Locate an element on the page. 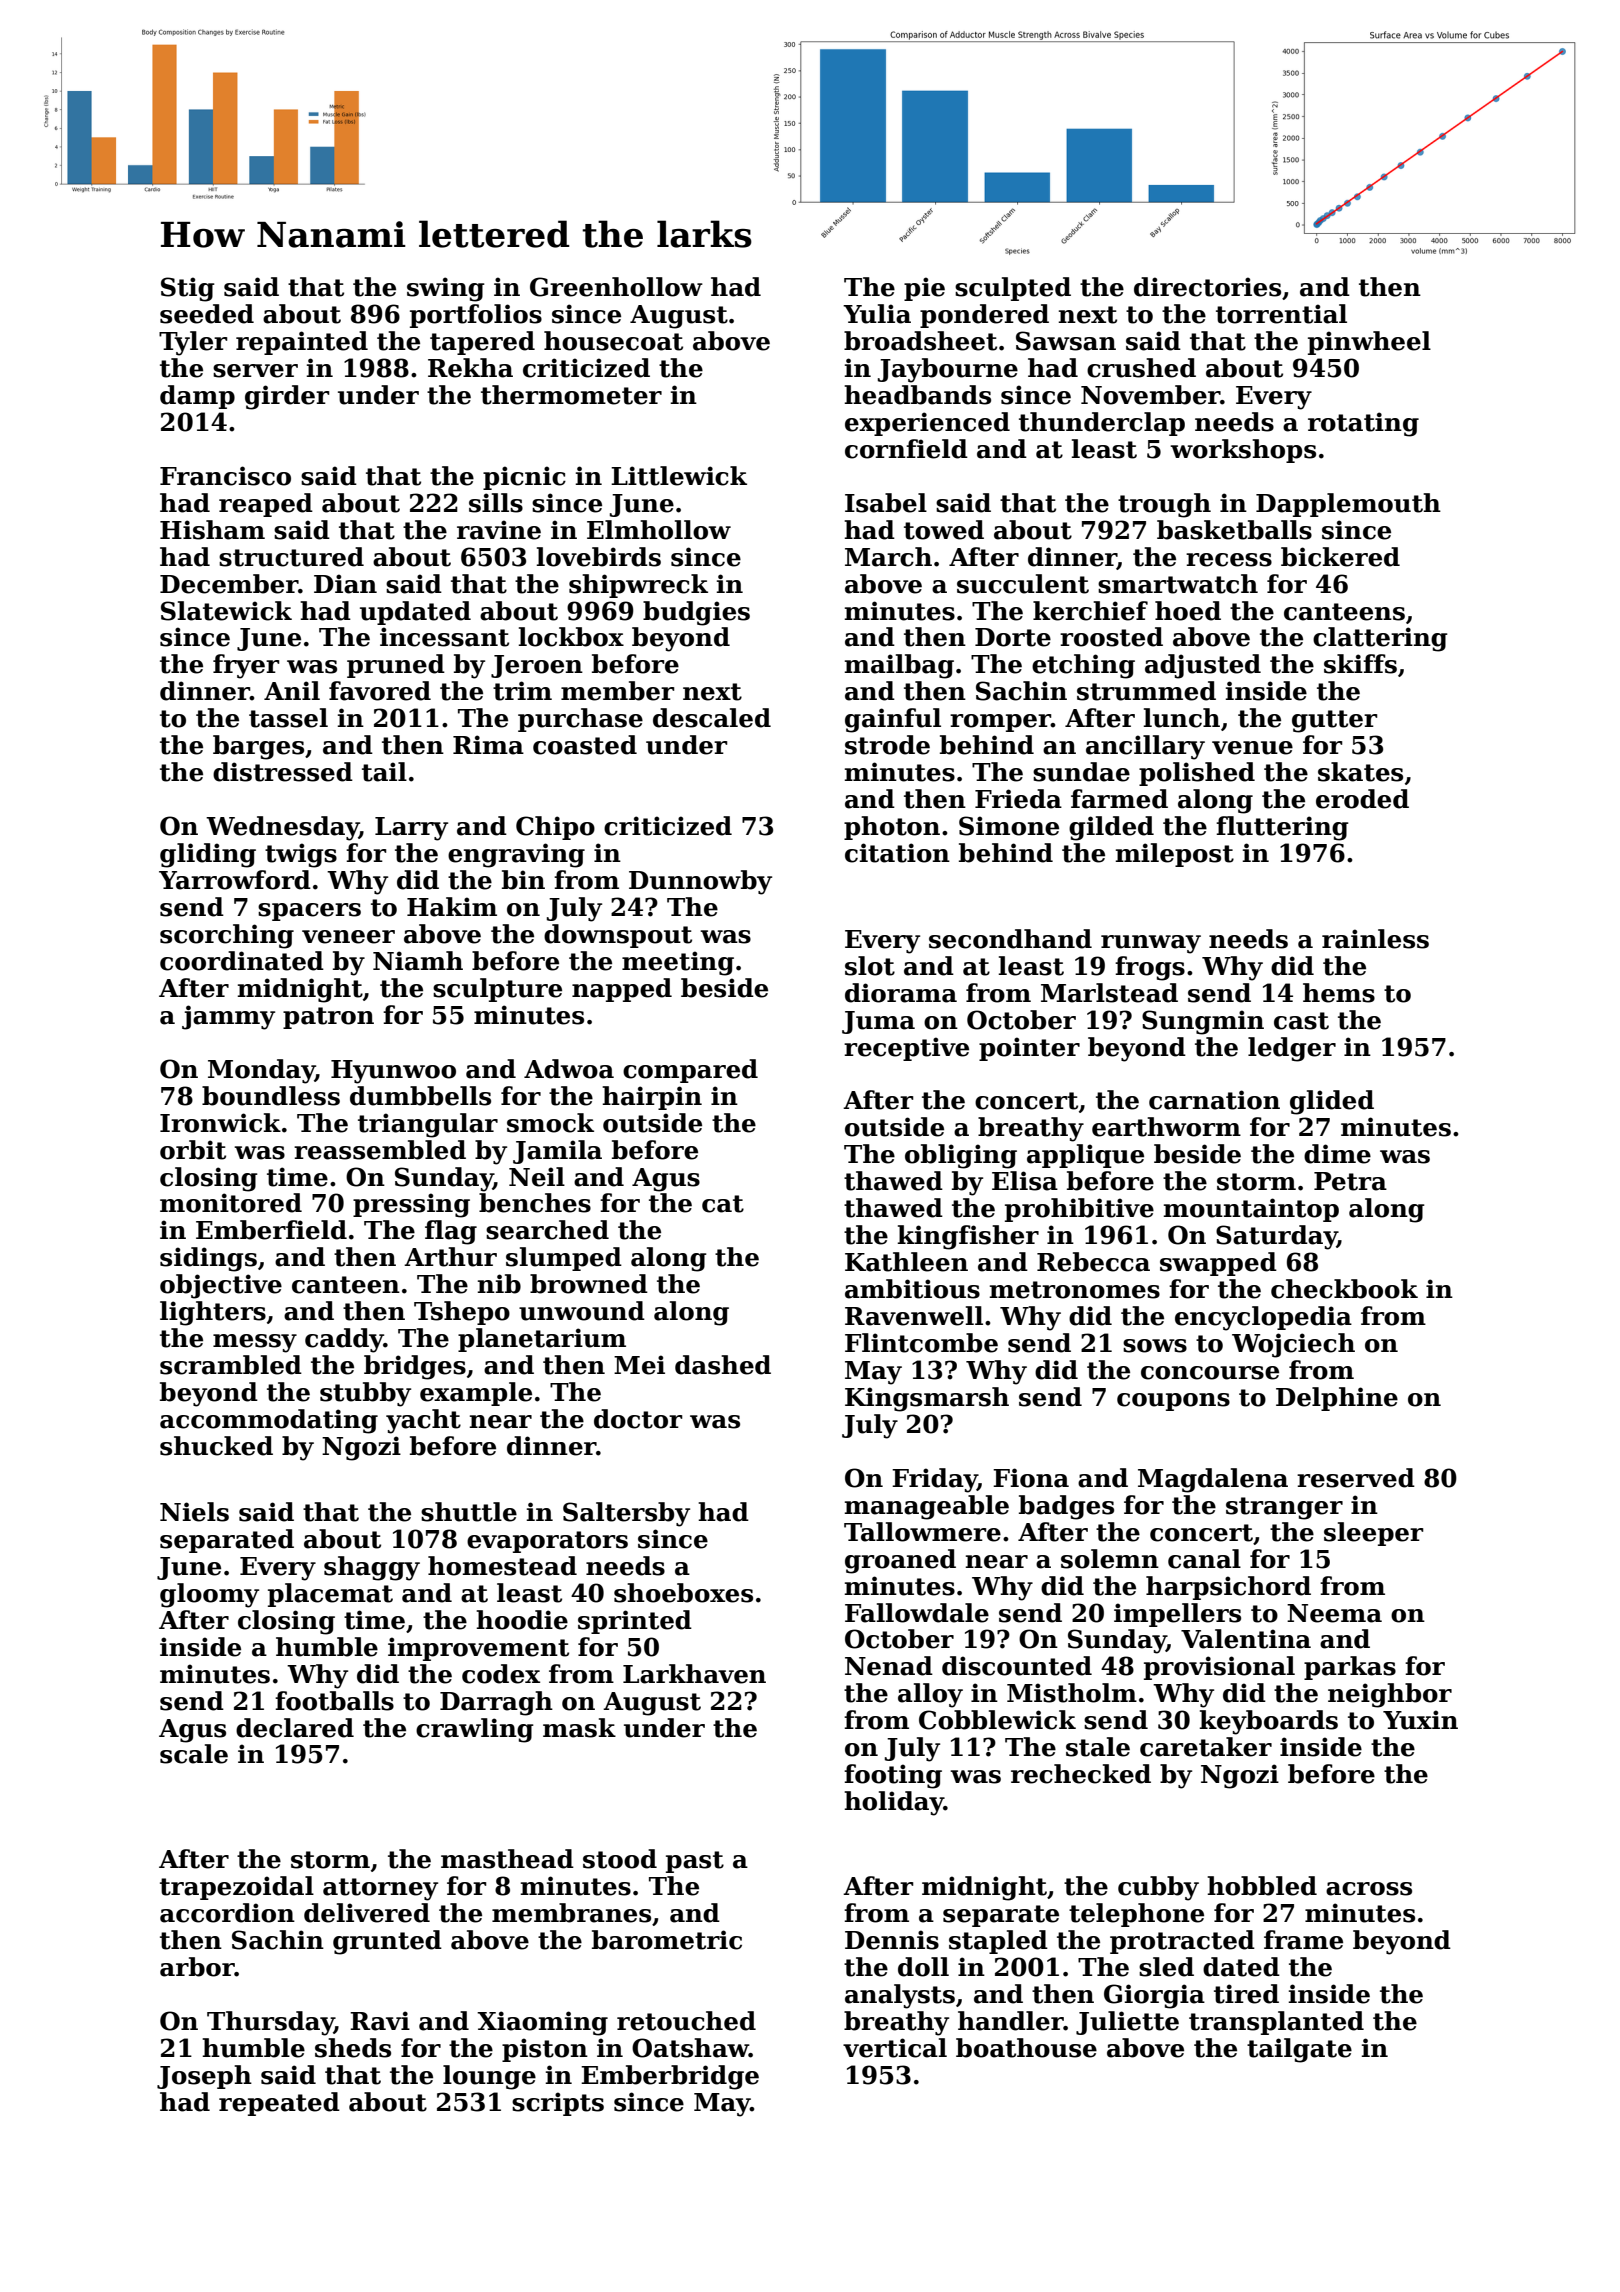  hems is located at coordinates (1339, 993).
